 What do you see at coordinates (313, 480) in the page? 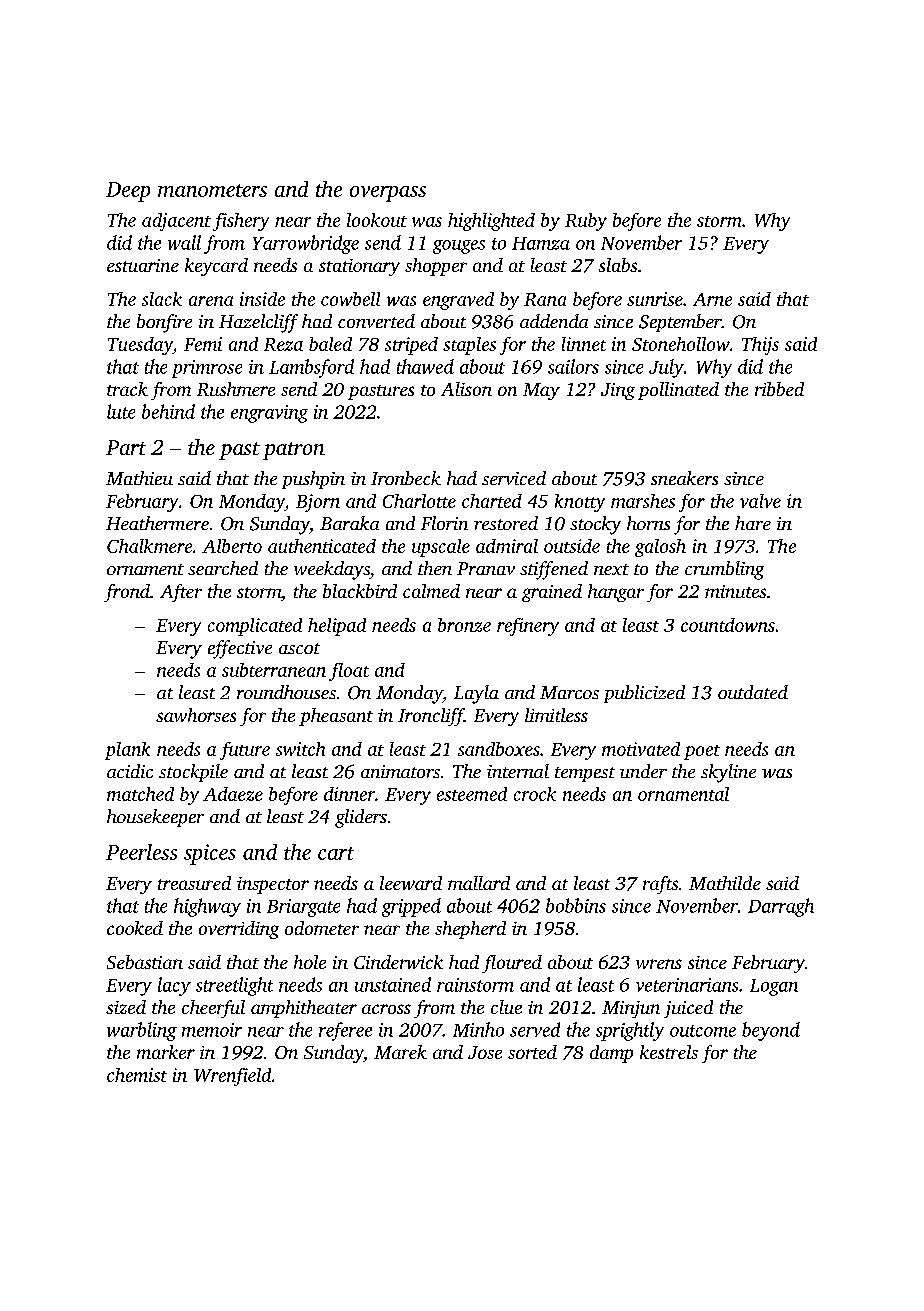
I see `pushpin` at bounding box center [313, 480].
